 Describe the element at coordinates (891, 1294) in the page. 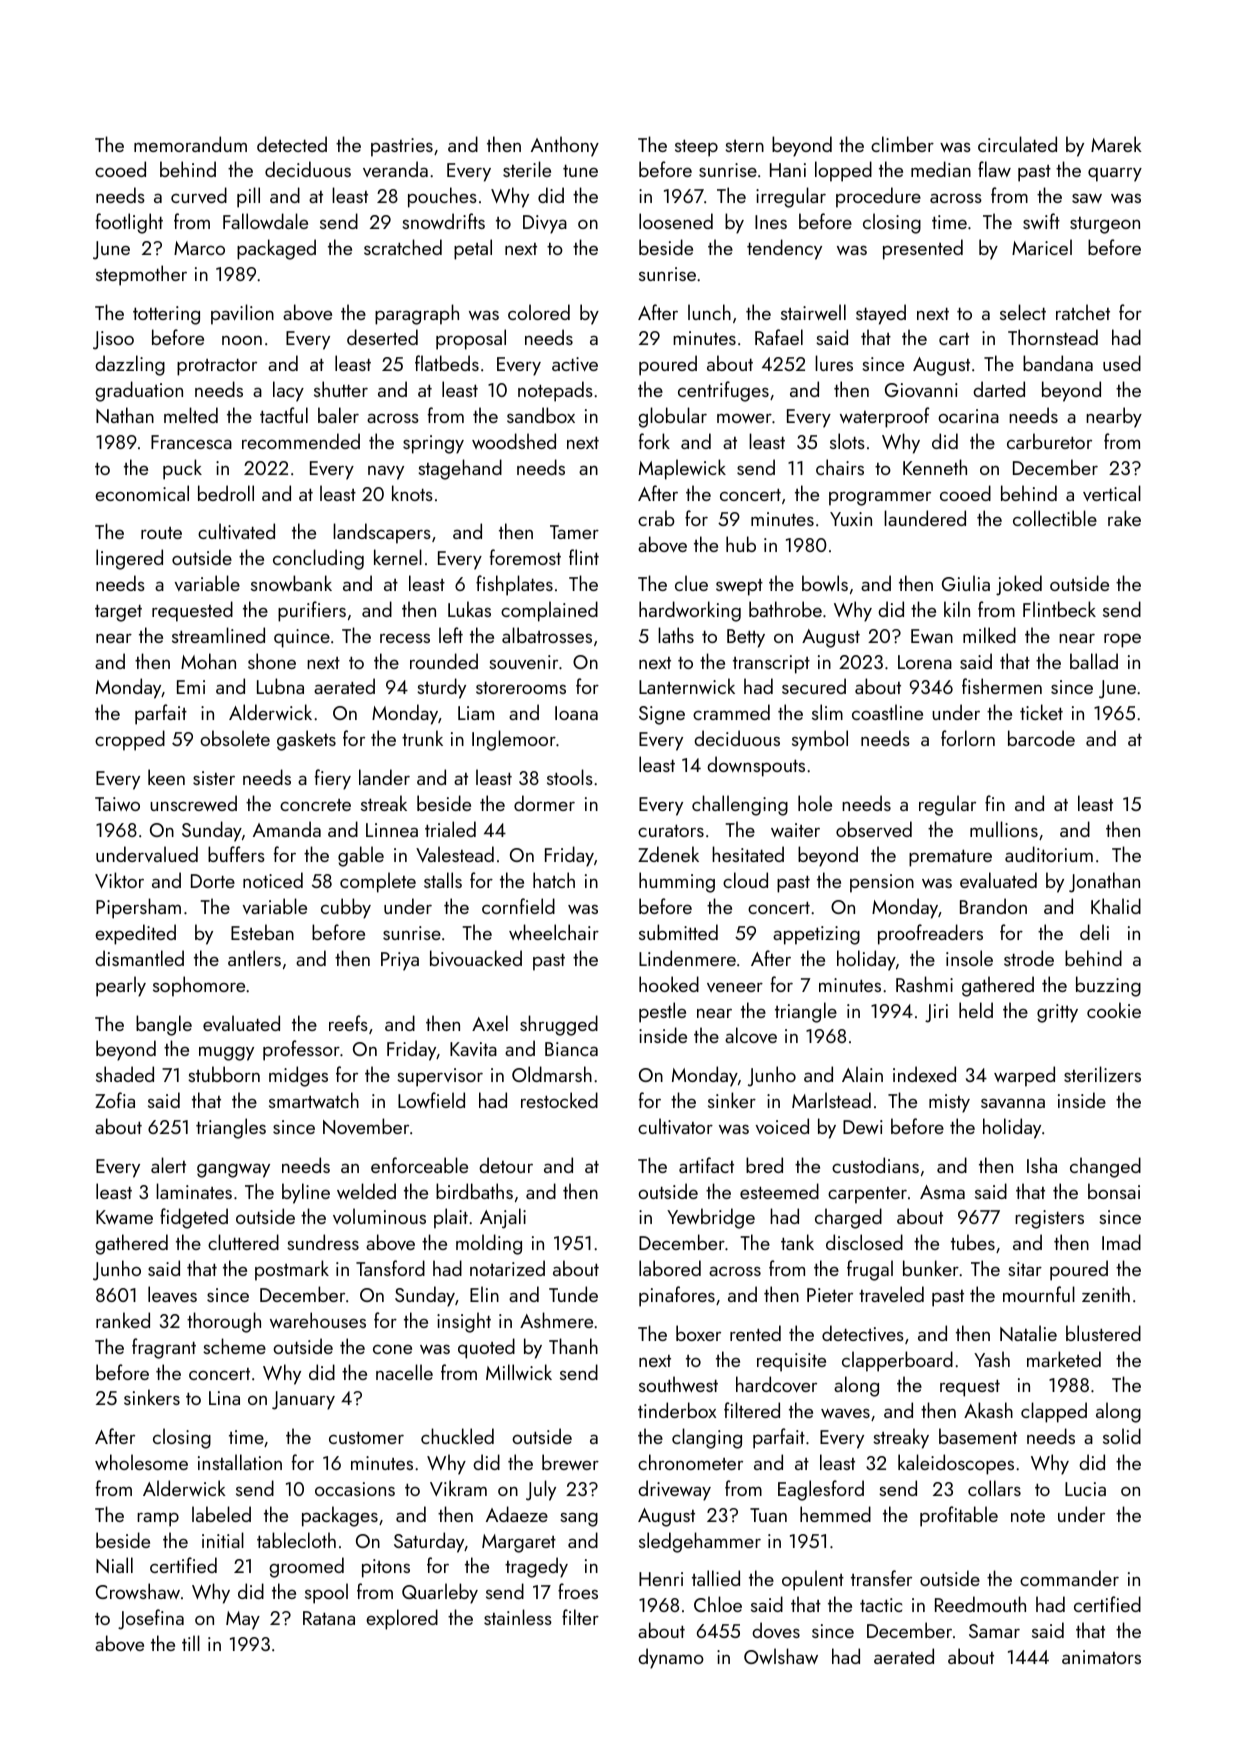

I see `traveled` at that location.
